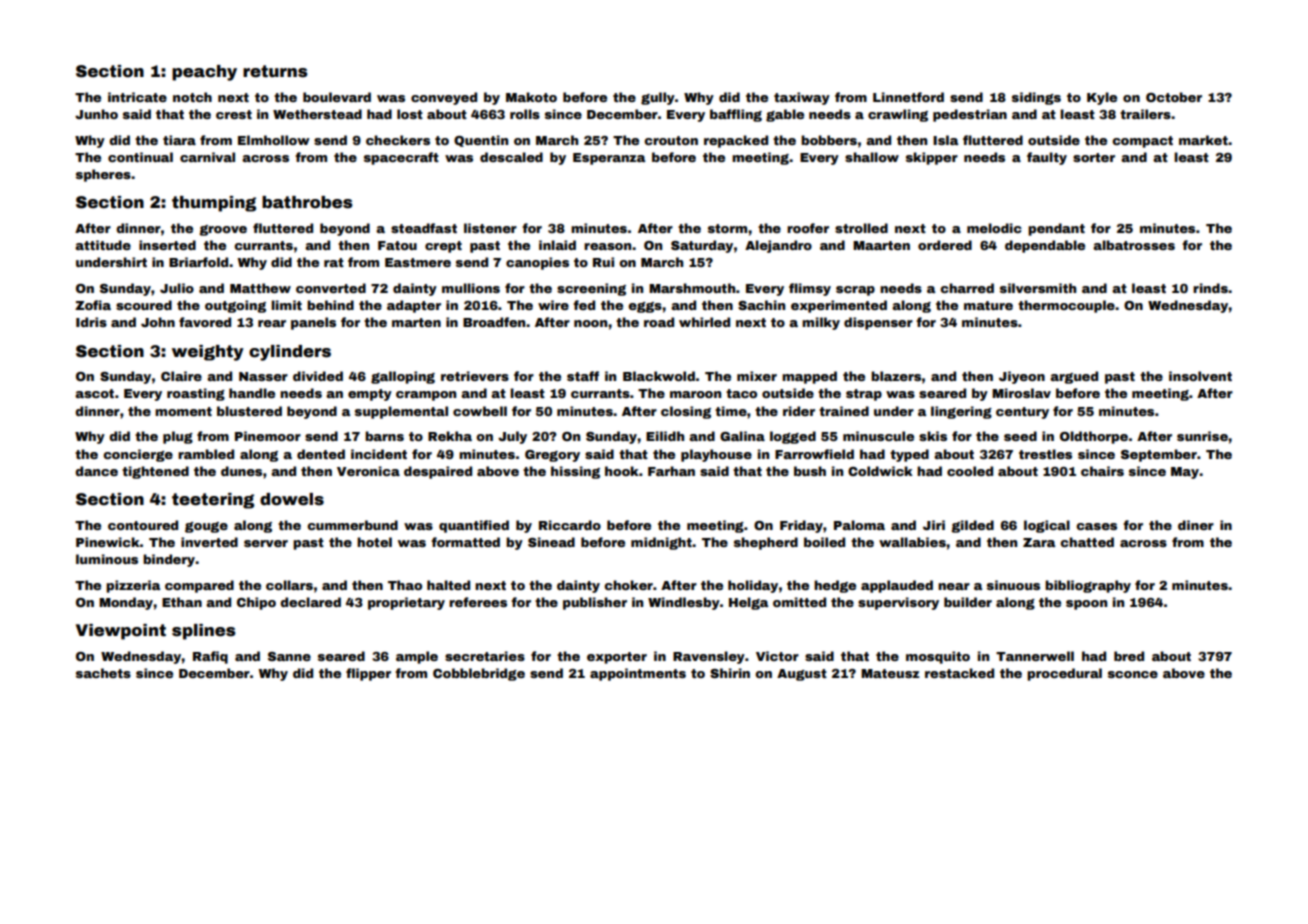 Image resolution: width=1308 pixels, height=924 pixels. I want to click on Claire, so click(181, 376).
